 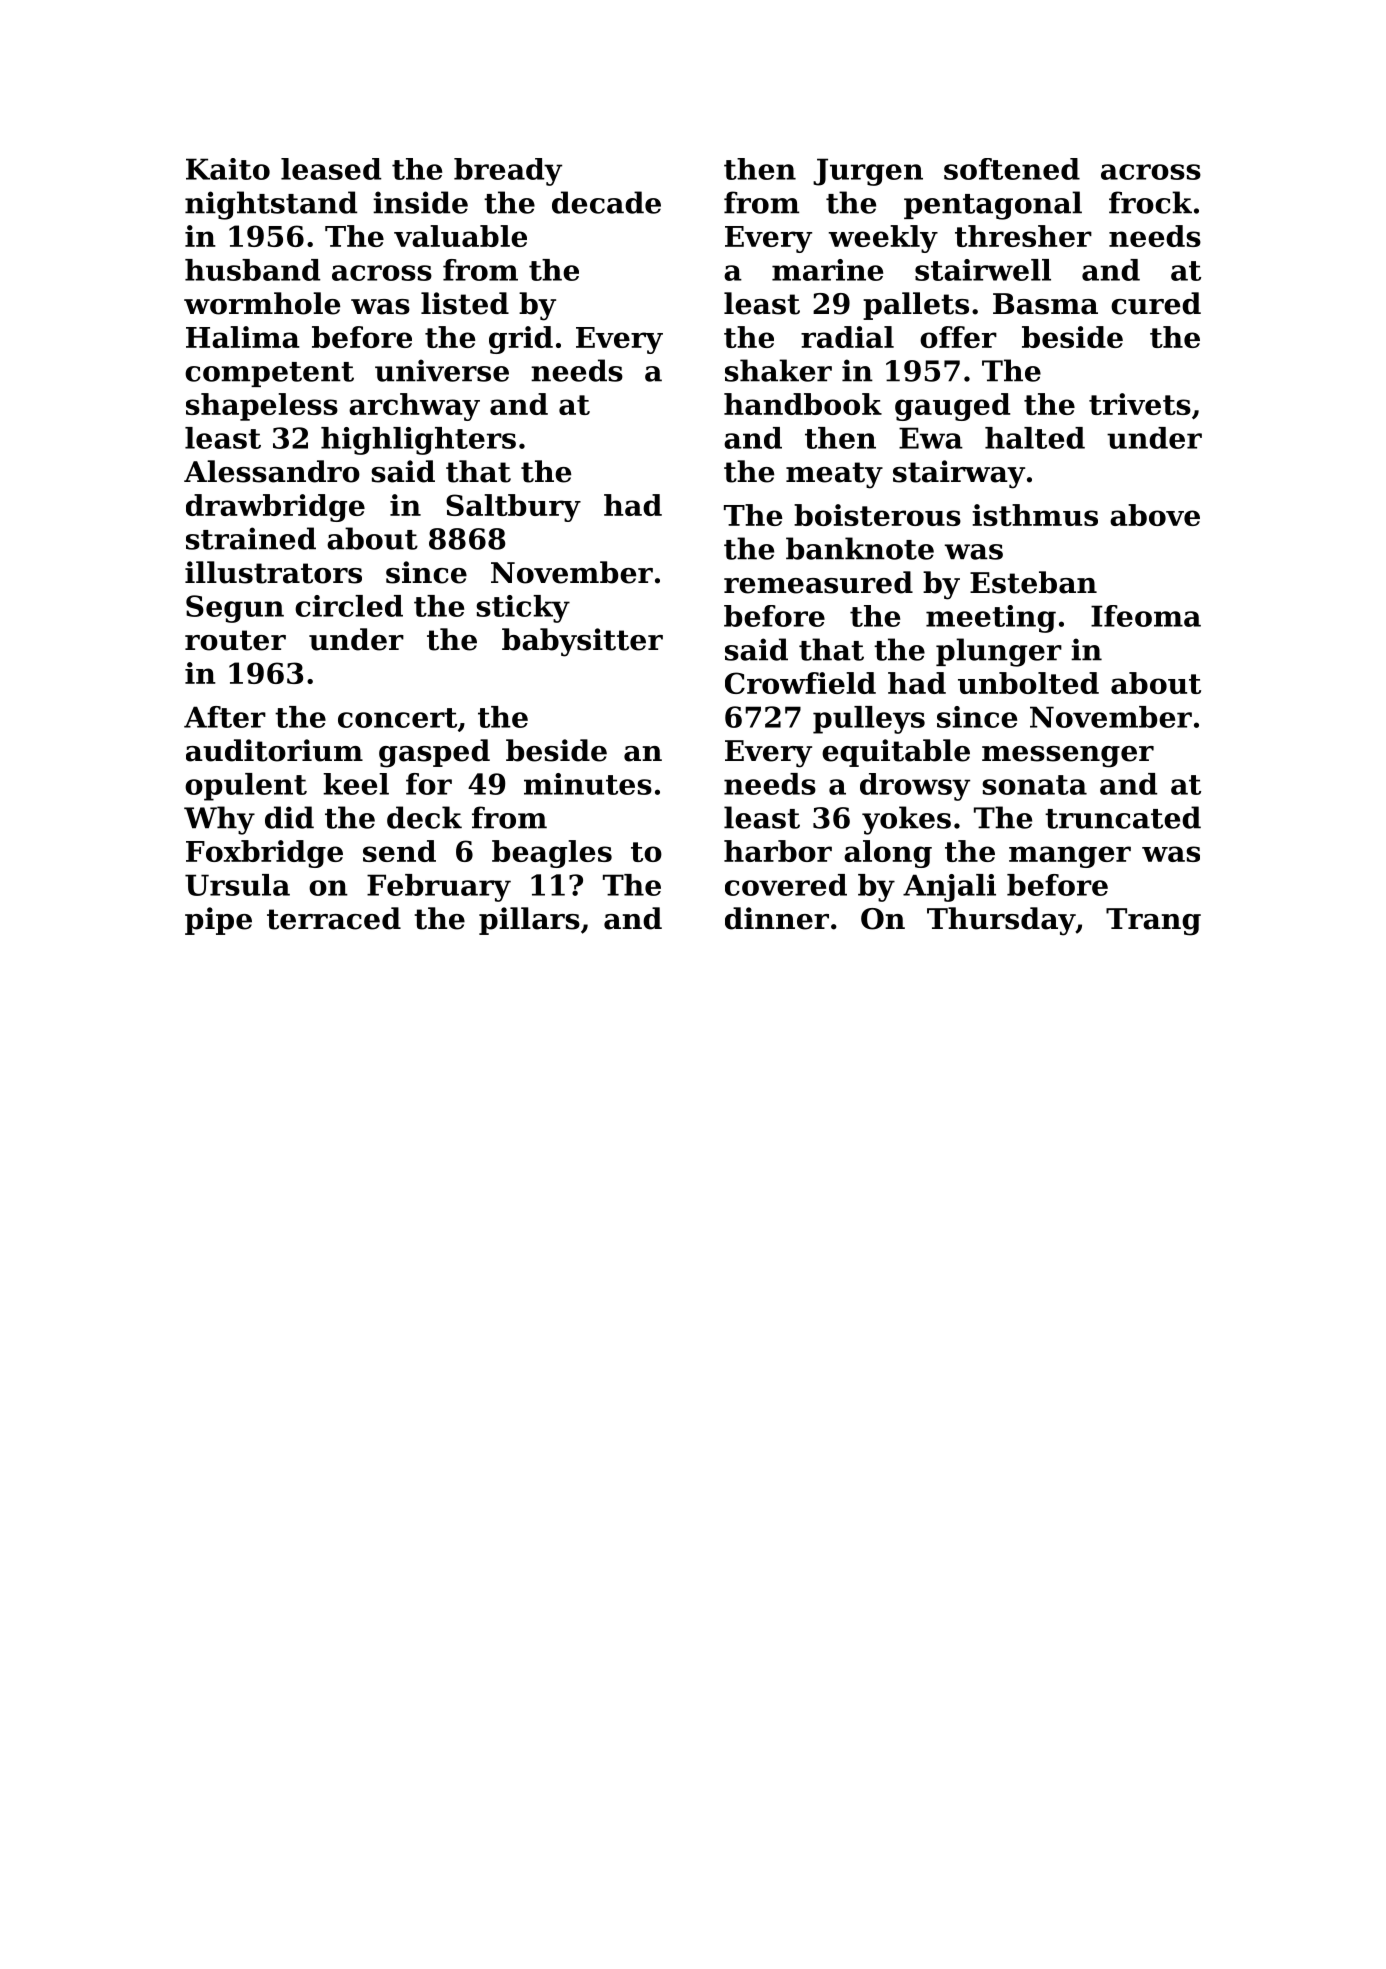 I want to click on Kaito, so click(x=228, y=169).
